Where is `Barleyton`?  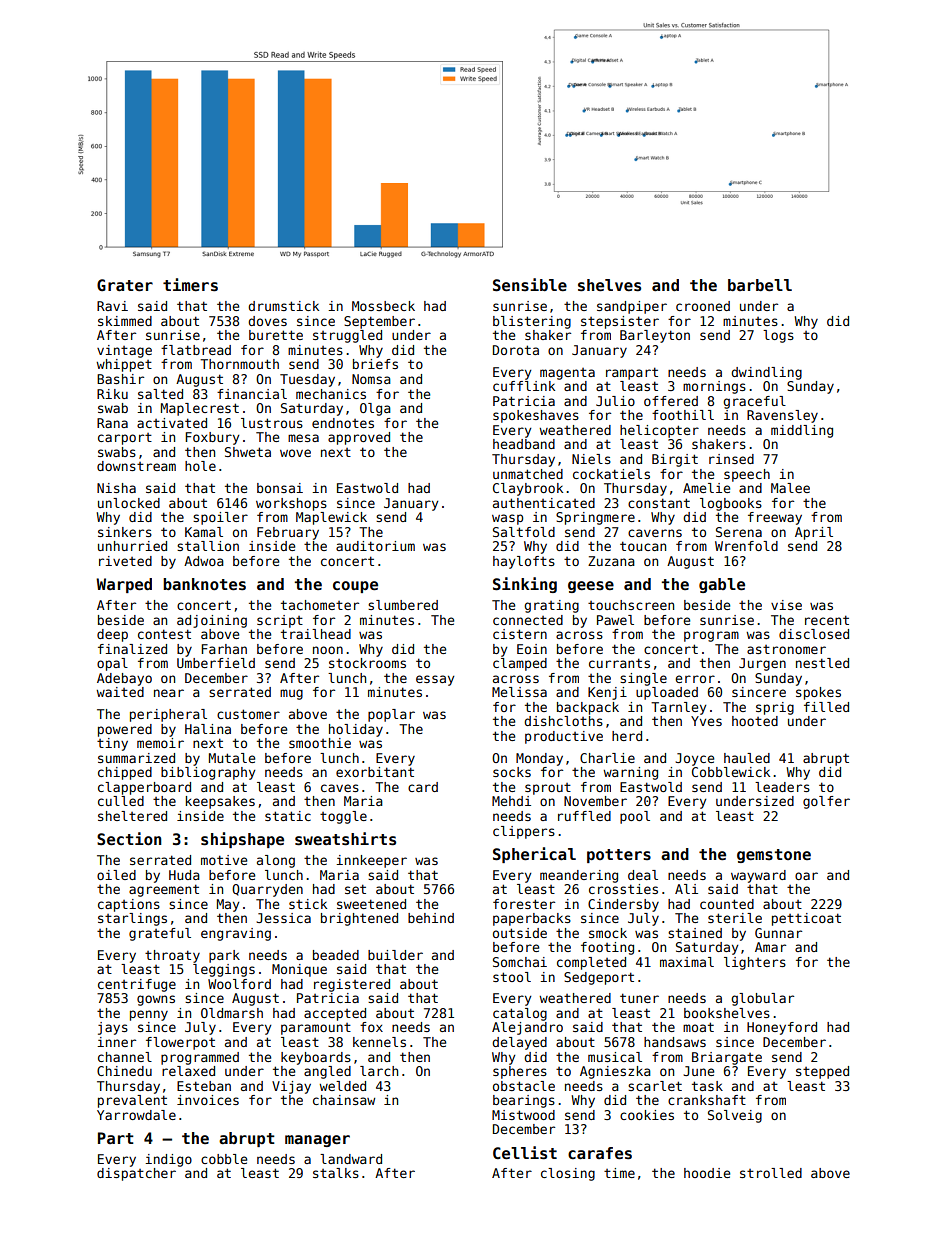
Barleyton is located at coordinates (655, 336).
